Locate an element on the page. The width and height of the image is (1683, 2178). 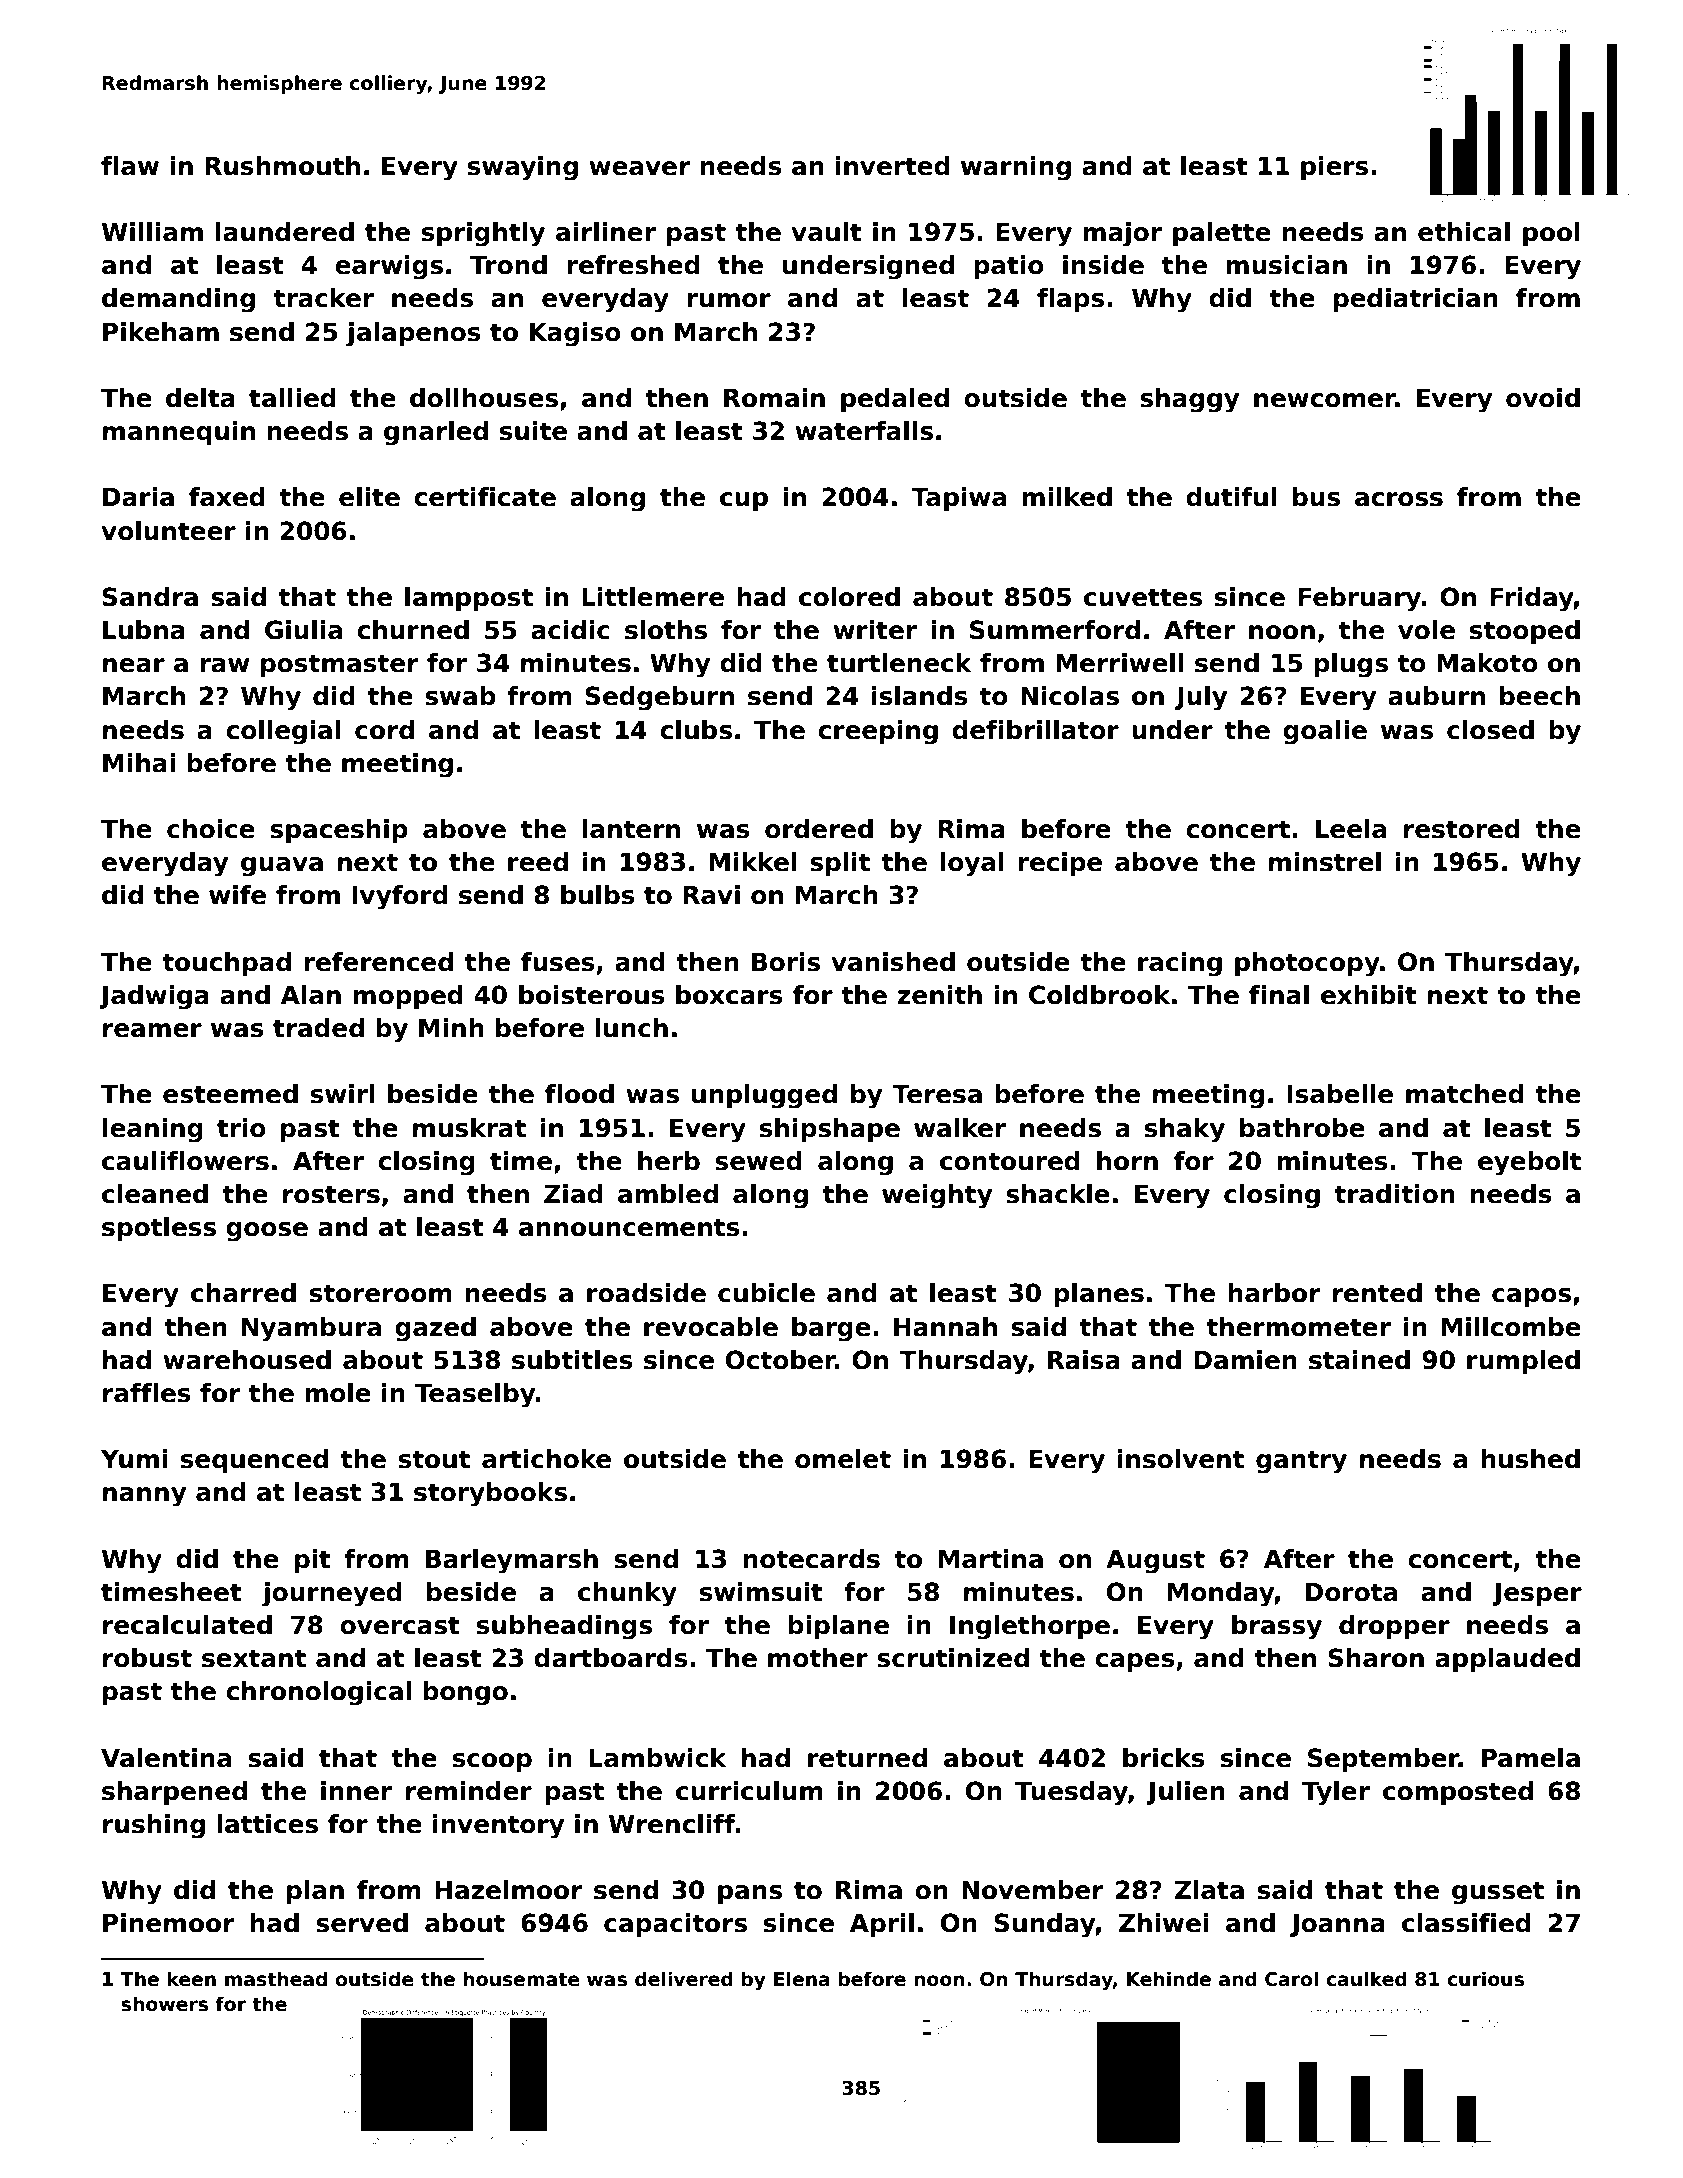
tracker is located at coordinates (324, 298).
